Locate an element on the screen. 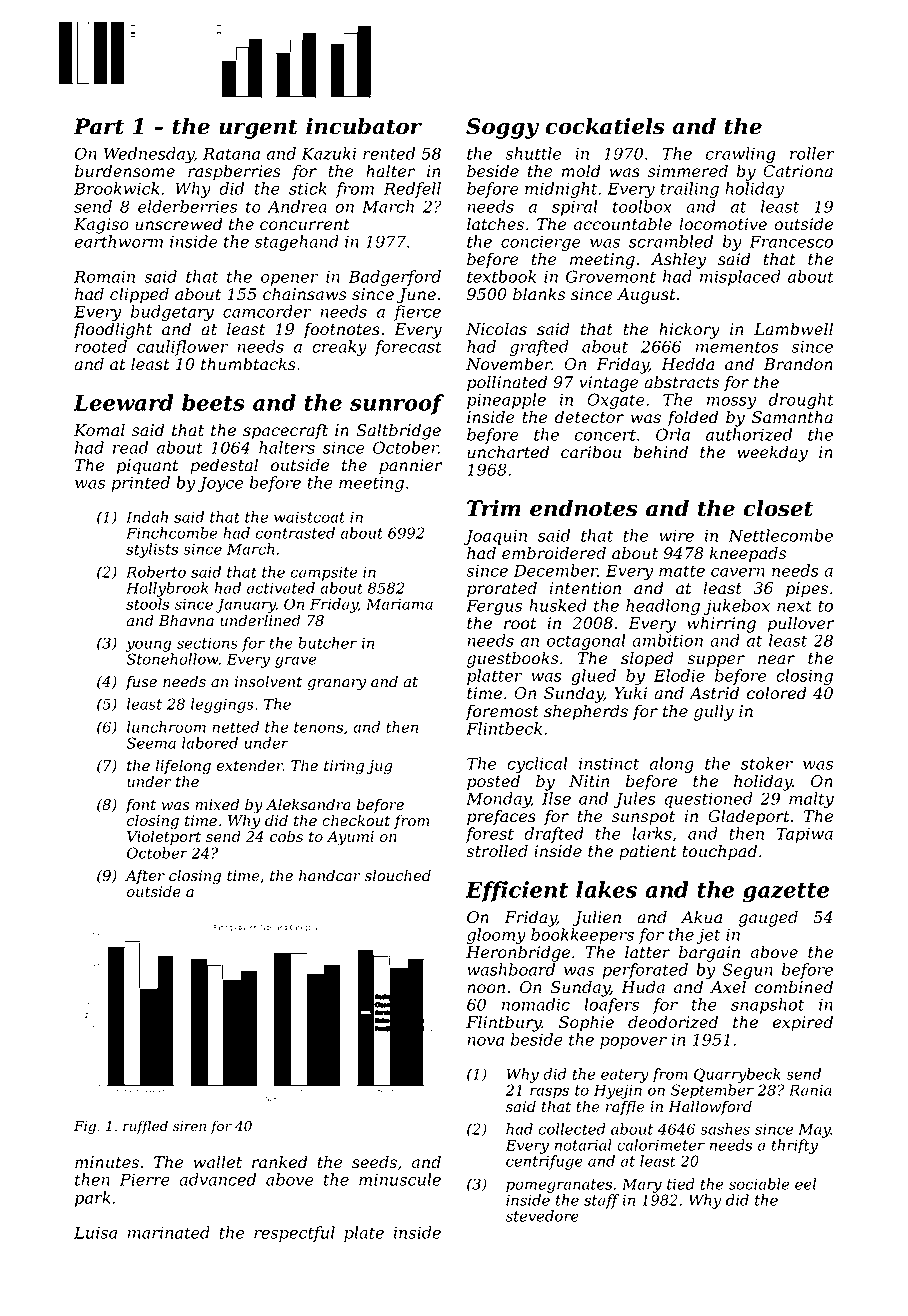 This screenshot has width=908, height=1316. Romain is located at coordinates (104, 276).
